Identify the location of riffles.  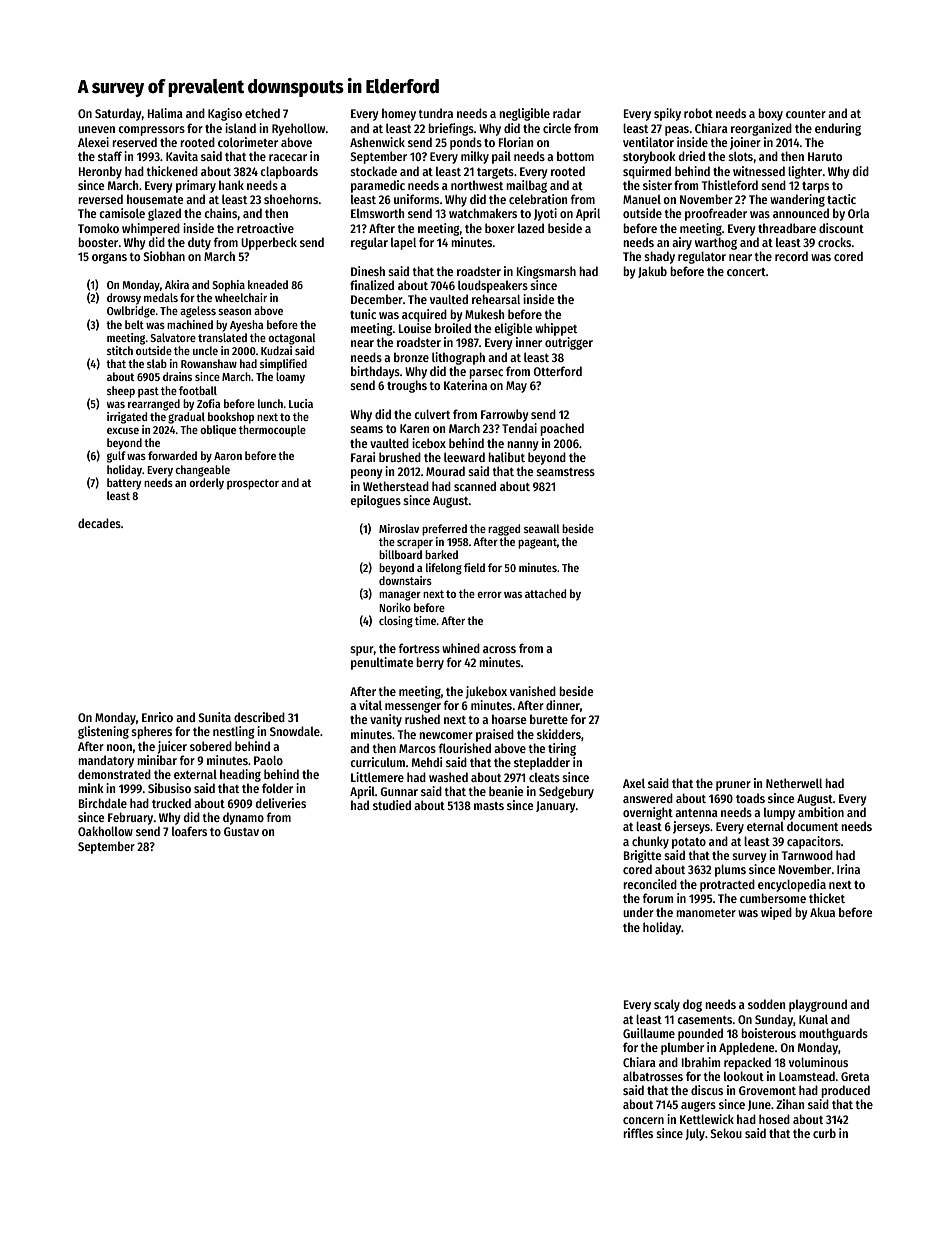
(638, 1133).
